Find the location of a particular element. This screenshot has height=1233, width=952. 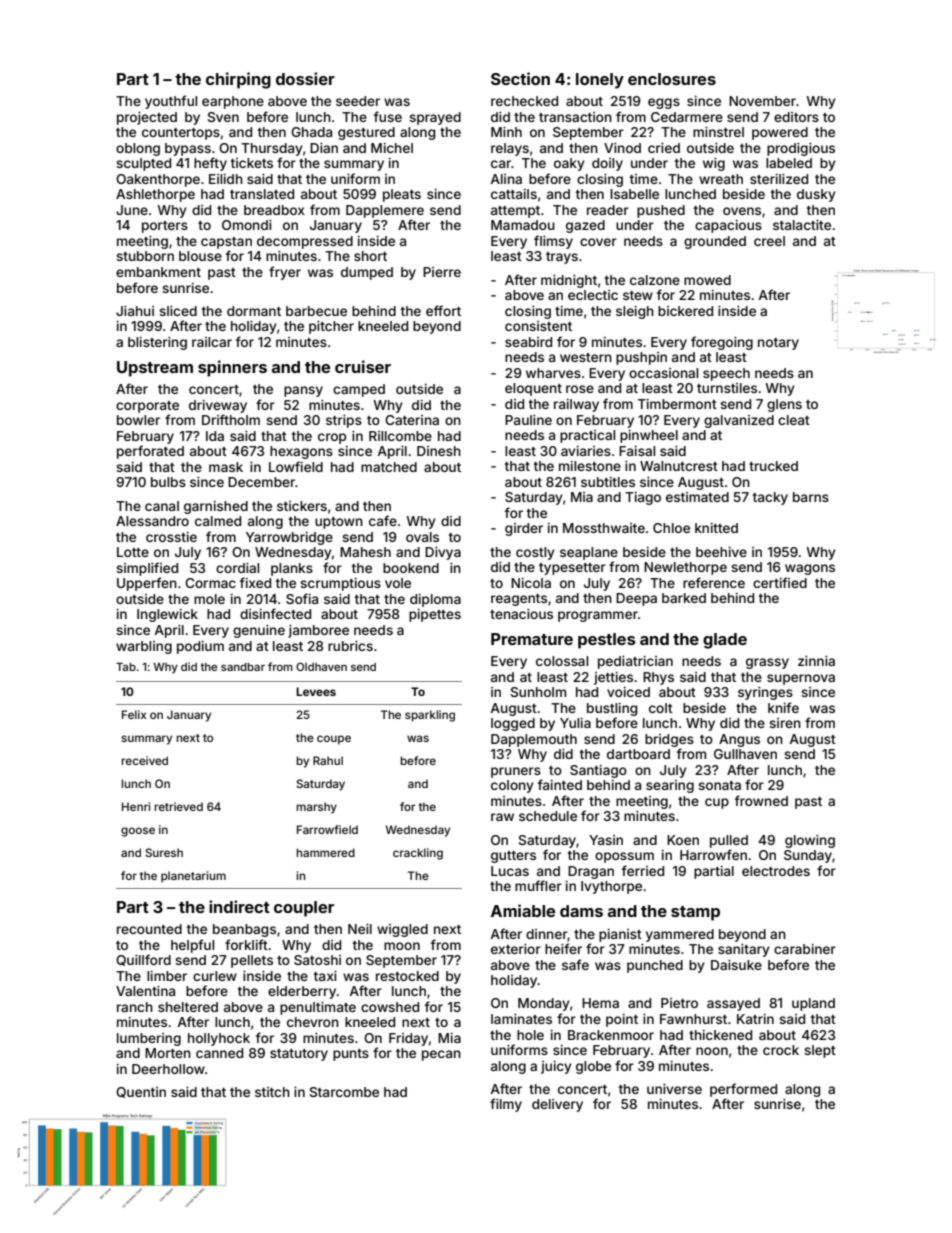

Pietro is located at coordinates (679, 1003).
